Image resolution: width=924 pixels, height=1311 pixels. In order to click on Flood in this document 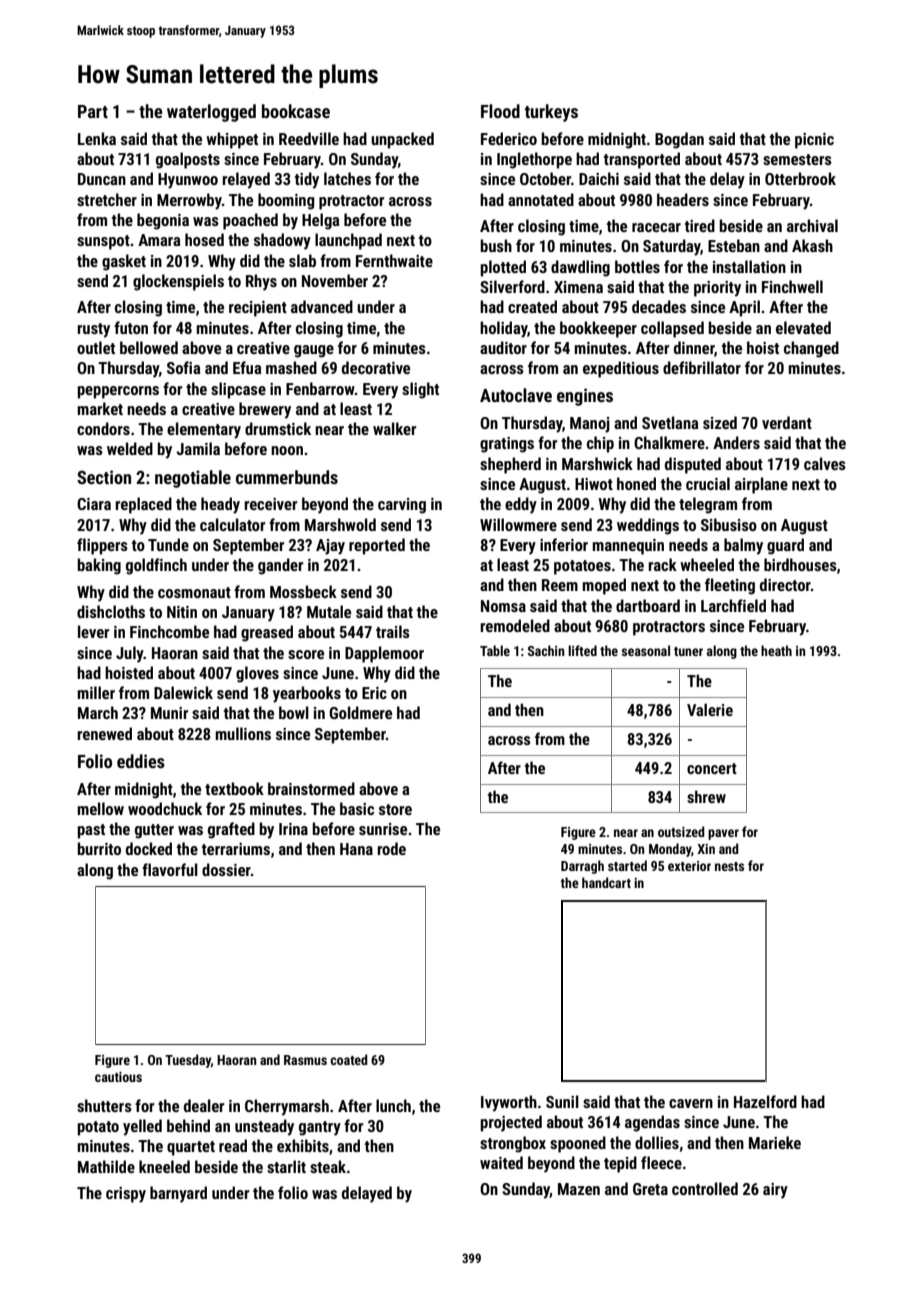, I will do `click(500, 111)`.
